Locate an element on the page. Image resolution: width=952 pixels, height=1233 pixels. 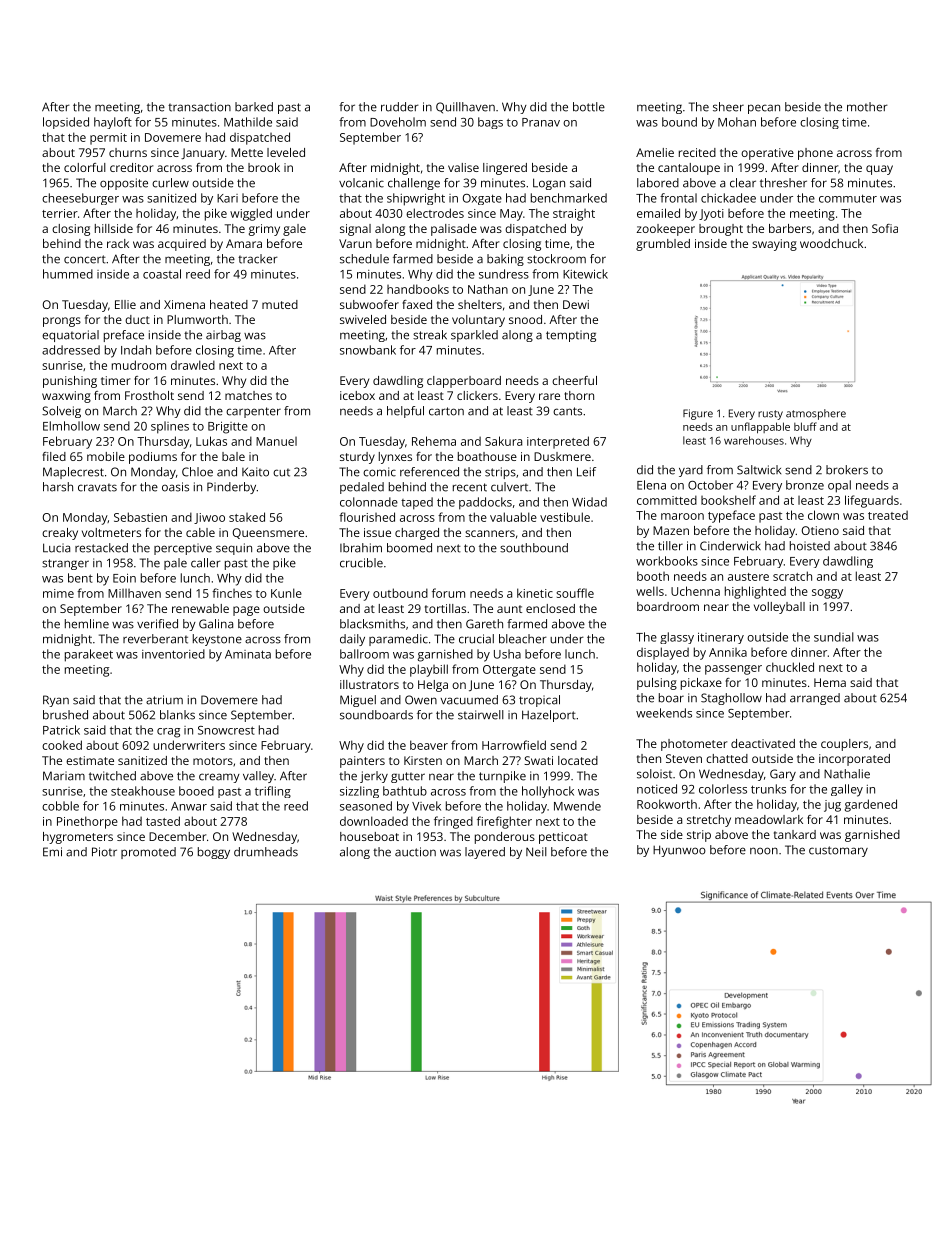
Elmhollow is located at coordinates (71, 426).
